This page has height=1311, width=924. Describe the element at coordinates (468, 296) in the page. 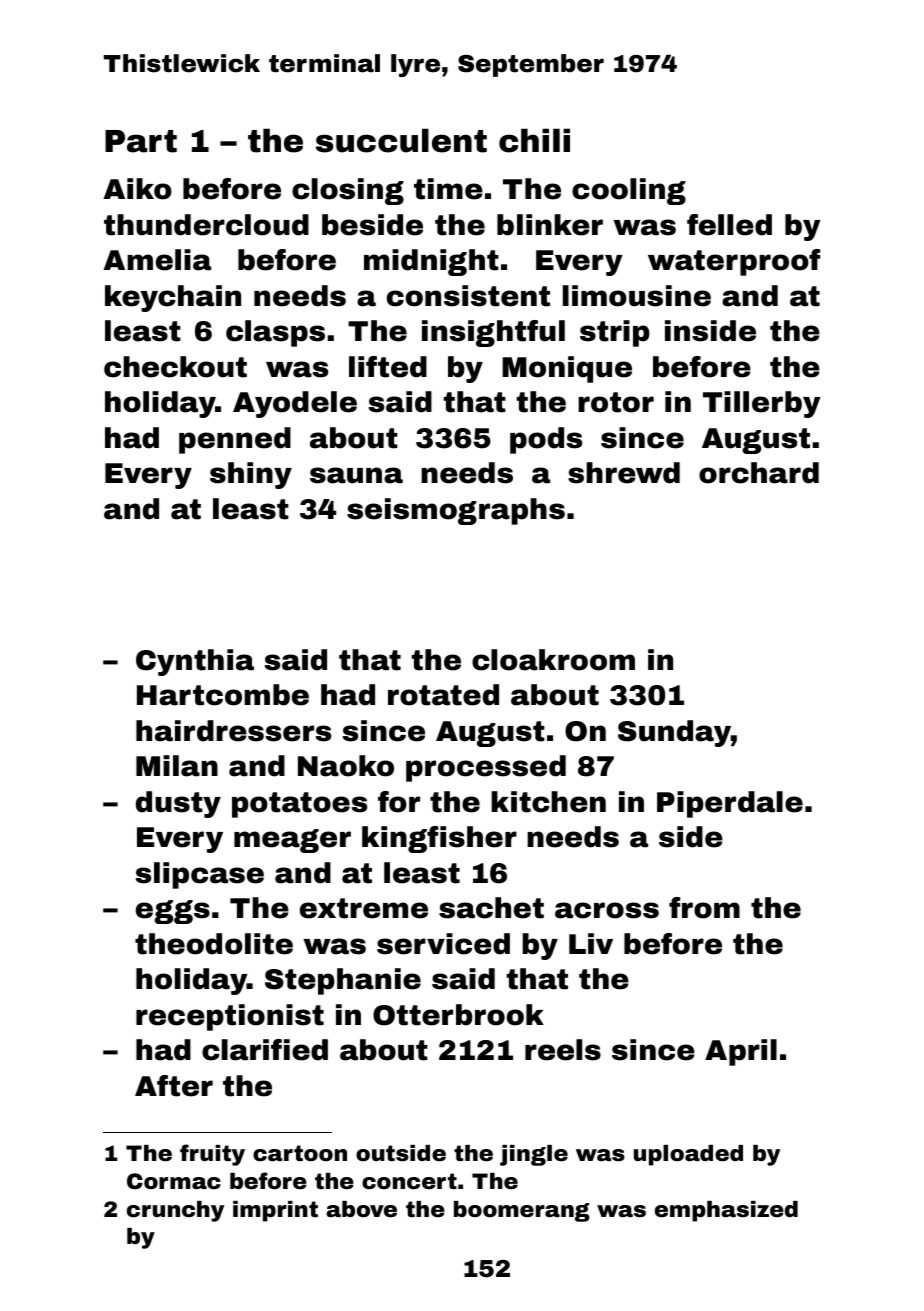

I see `consistent` at that location.
